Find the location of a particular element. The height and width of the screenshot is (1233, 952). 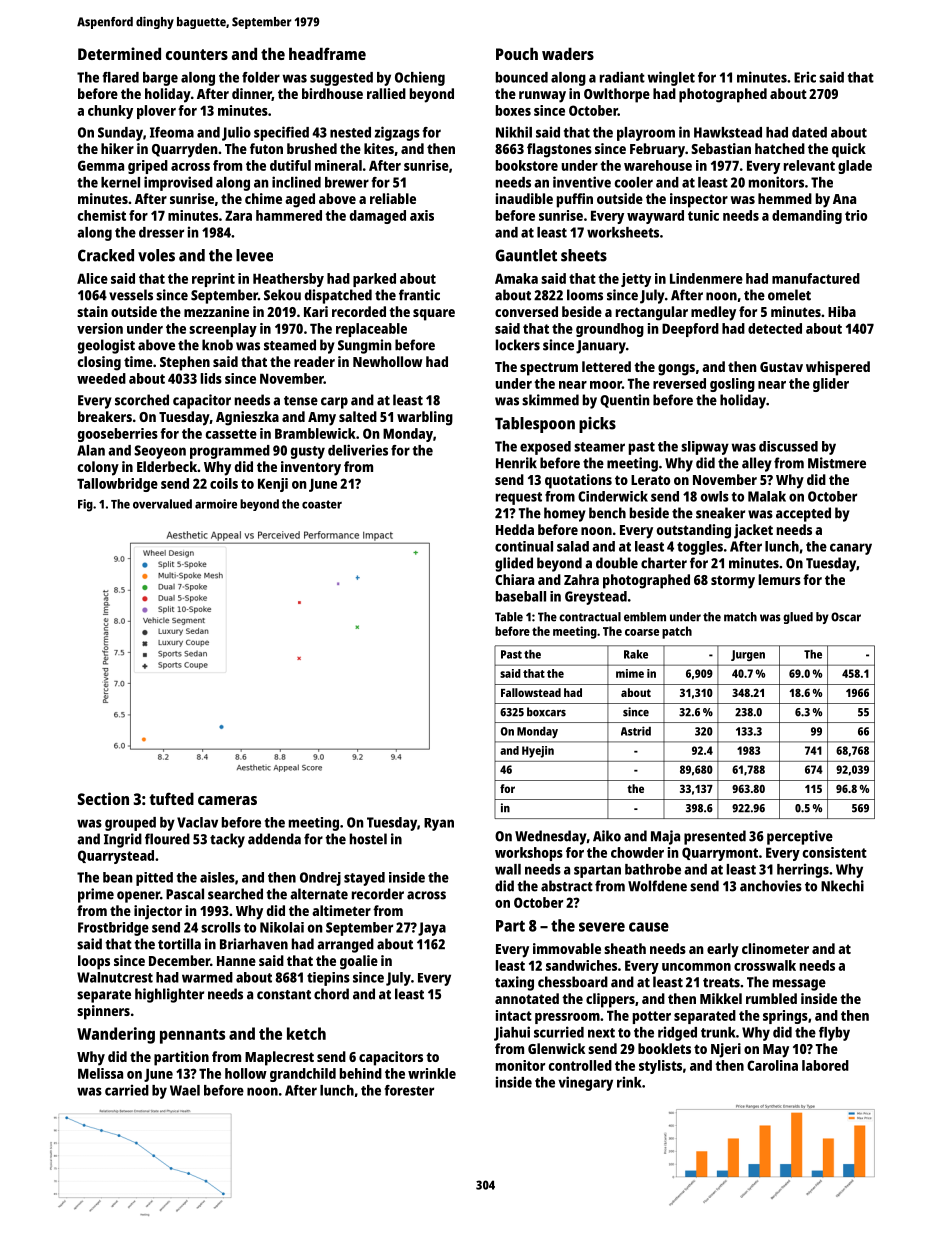

Owlthorpe is located at coordinates (617, 95).
